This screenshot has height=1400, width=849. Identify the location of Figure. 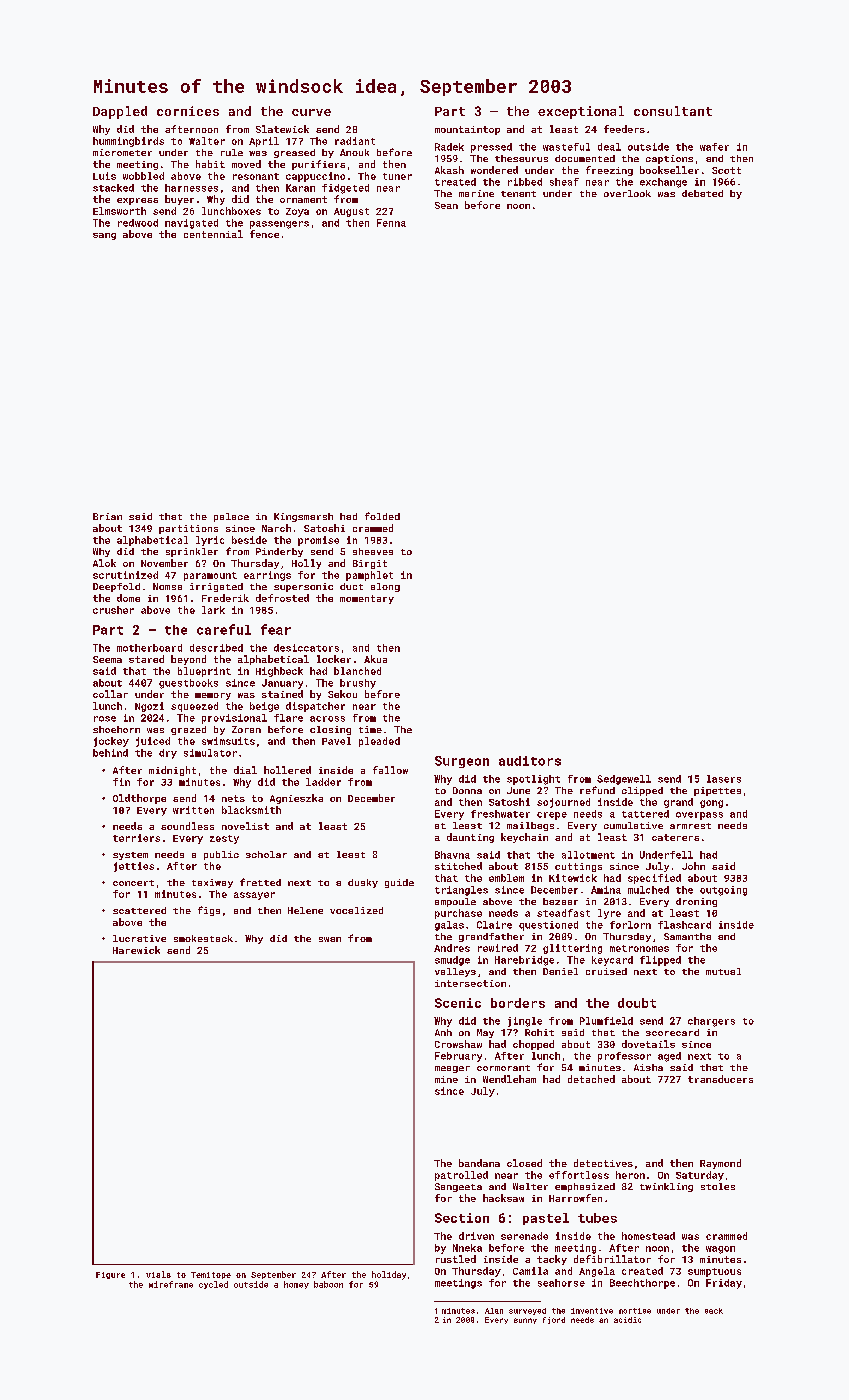
(110, 1275).
